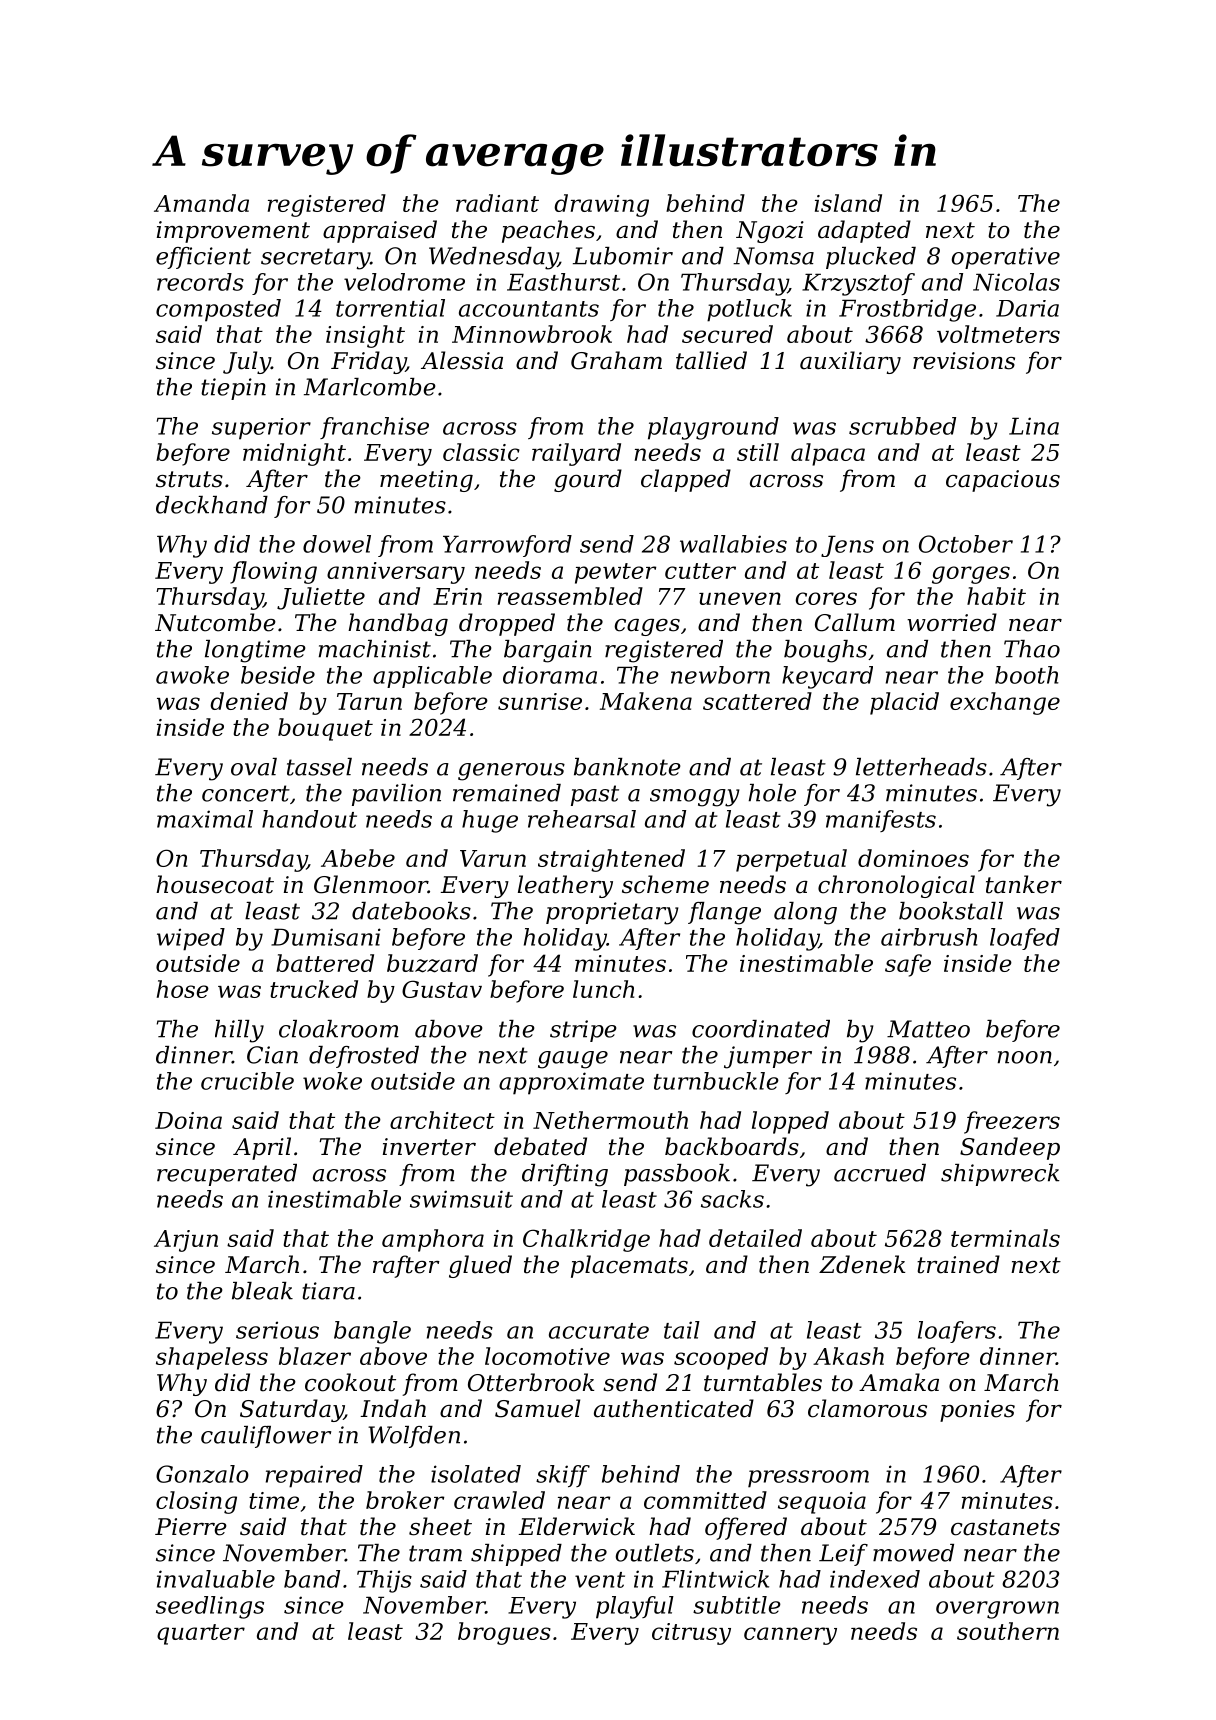 The image size is (1216, 1720). Describe the element at coordinates (540, 1146) in the screenshot. I see `debated` at that location.
